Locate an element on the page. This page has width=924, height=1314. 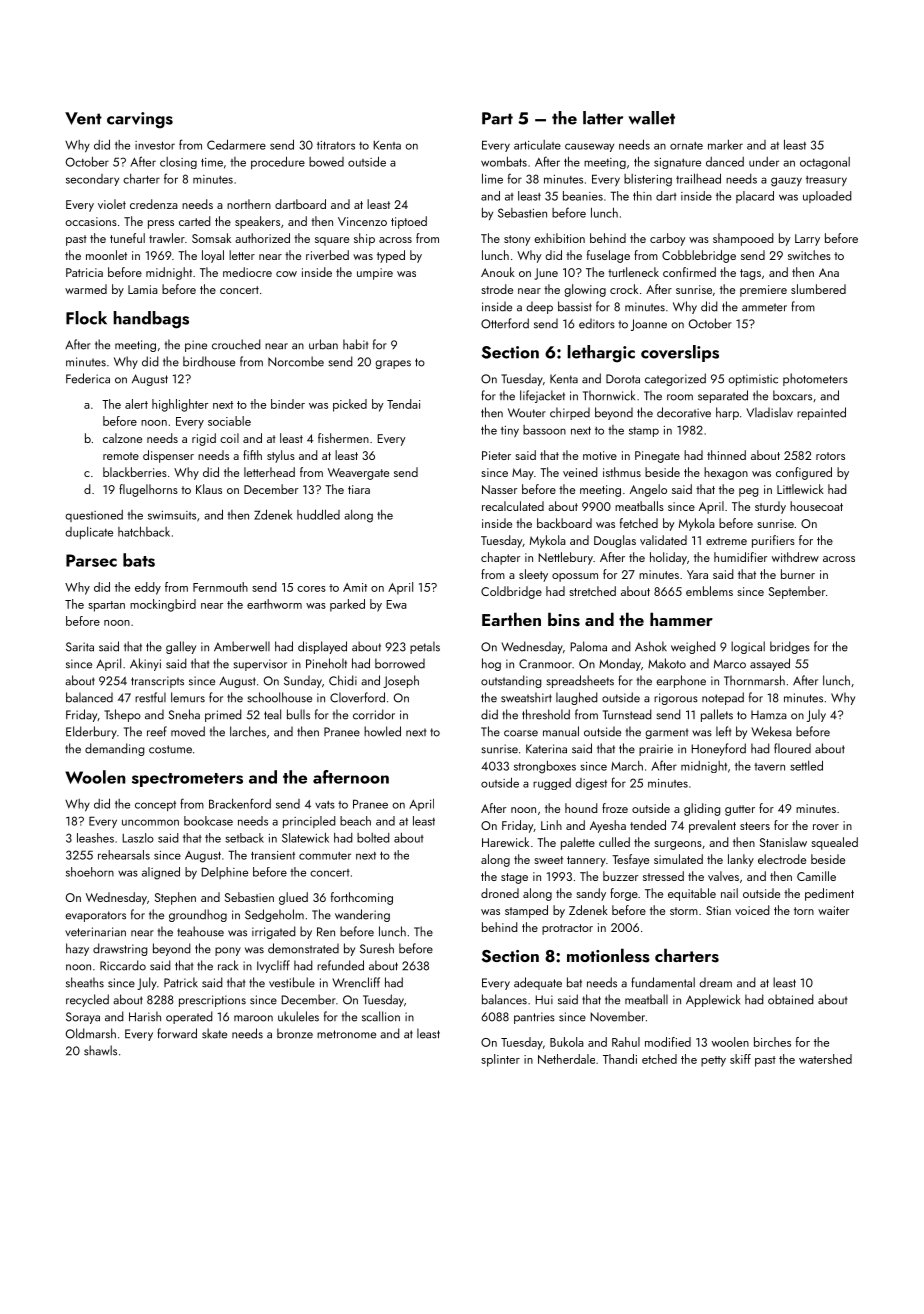
questioned is located at coordinates (94, 516).
